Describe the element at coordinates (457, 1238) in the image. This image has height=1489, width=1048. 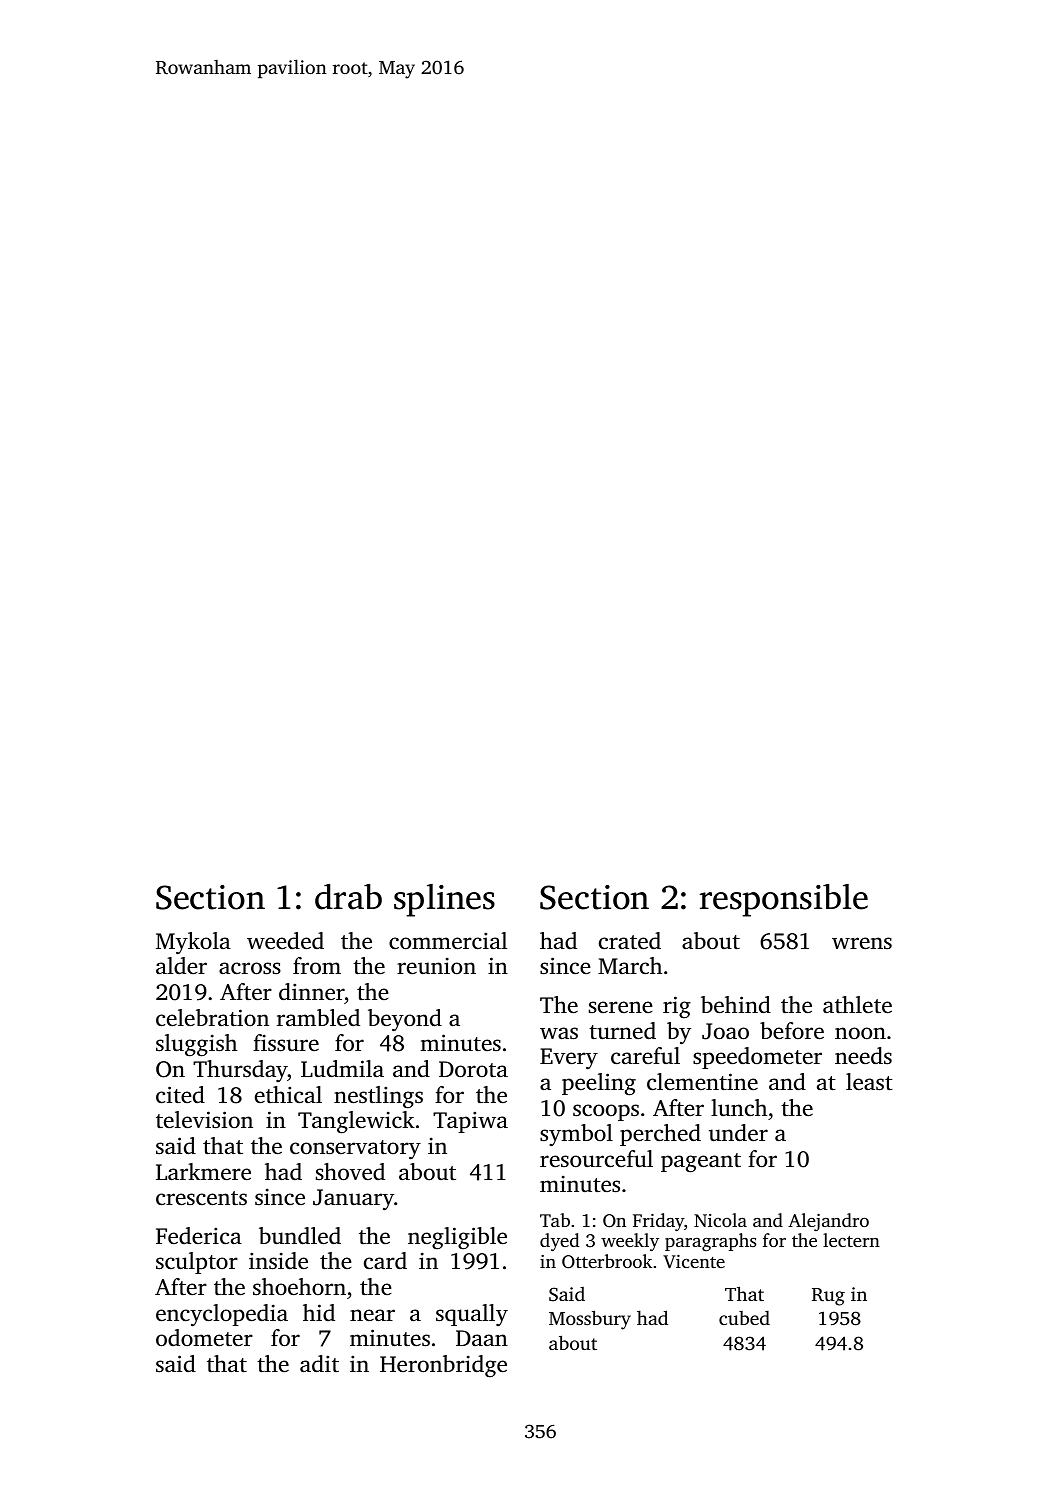
I see `negligible` at that location.
